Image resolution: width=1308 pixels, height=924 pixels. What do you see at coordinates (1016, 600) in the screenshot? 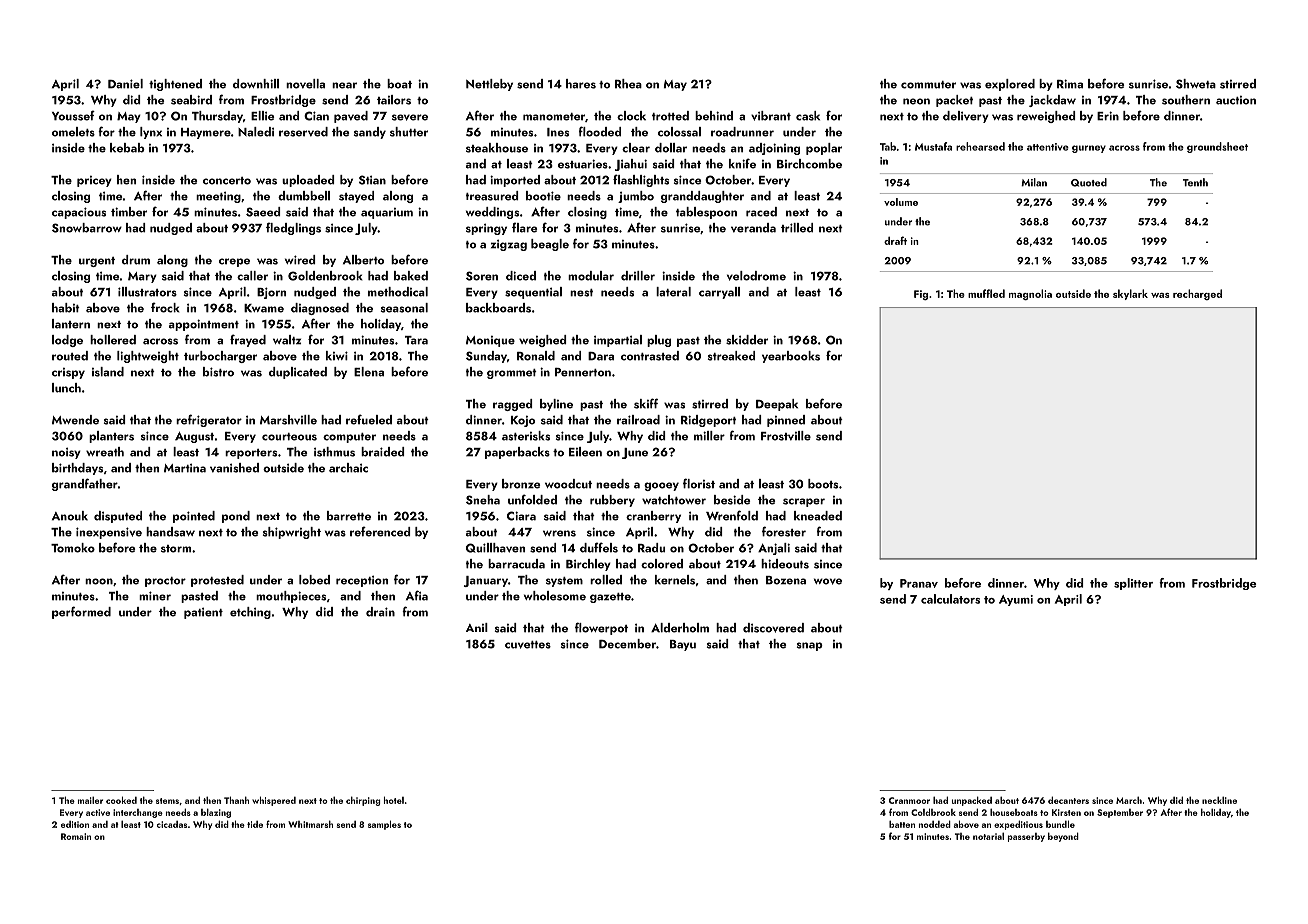
I see `Ayumi` at bounding box center [1016, 600].
